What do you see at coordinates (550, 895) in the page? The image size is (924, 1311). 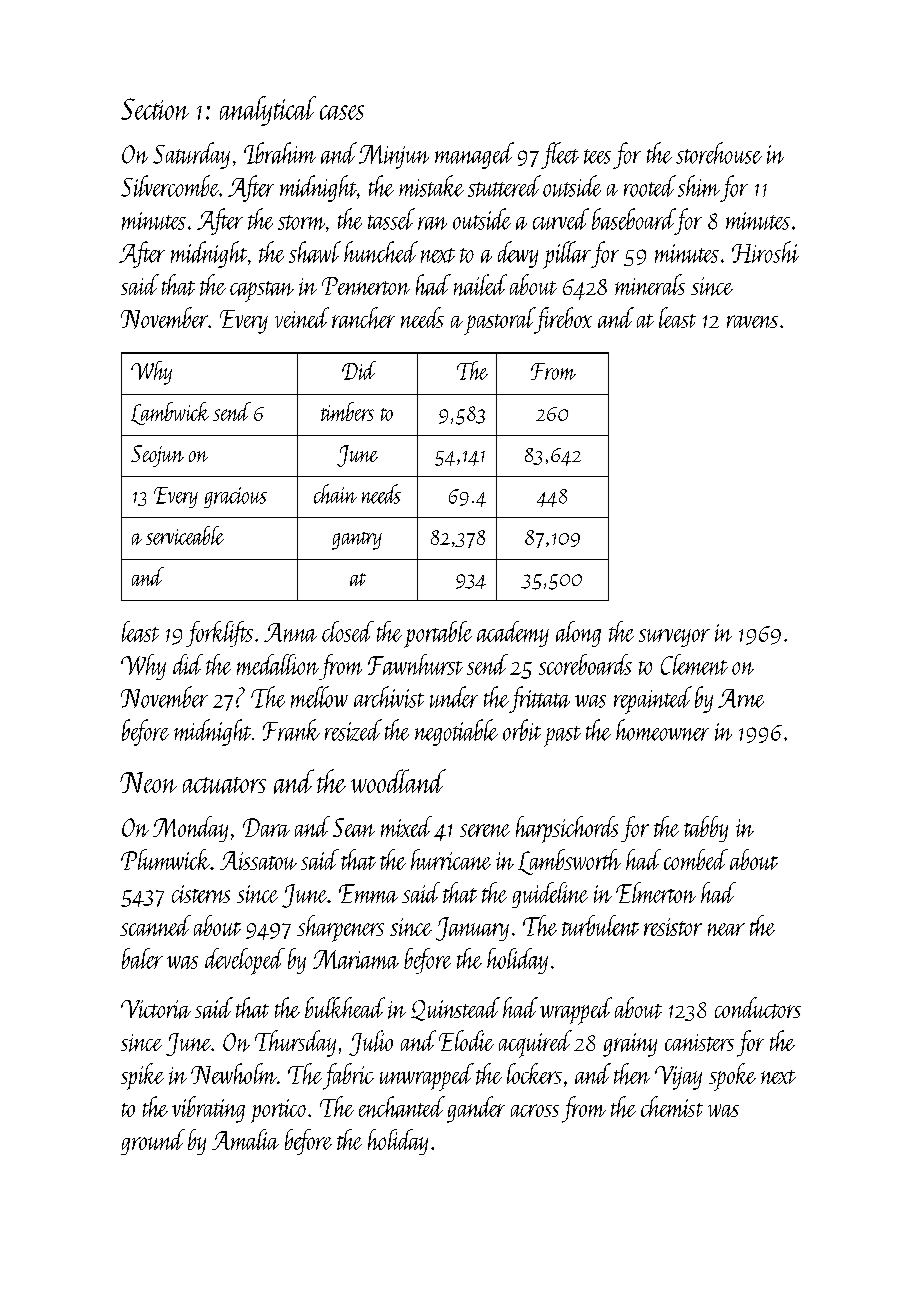 I see `guideline` at bounding box center [550, 895].
